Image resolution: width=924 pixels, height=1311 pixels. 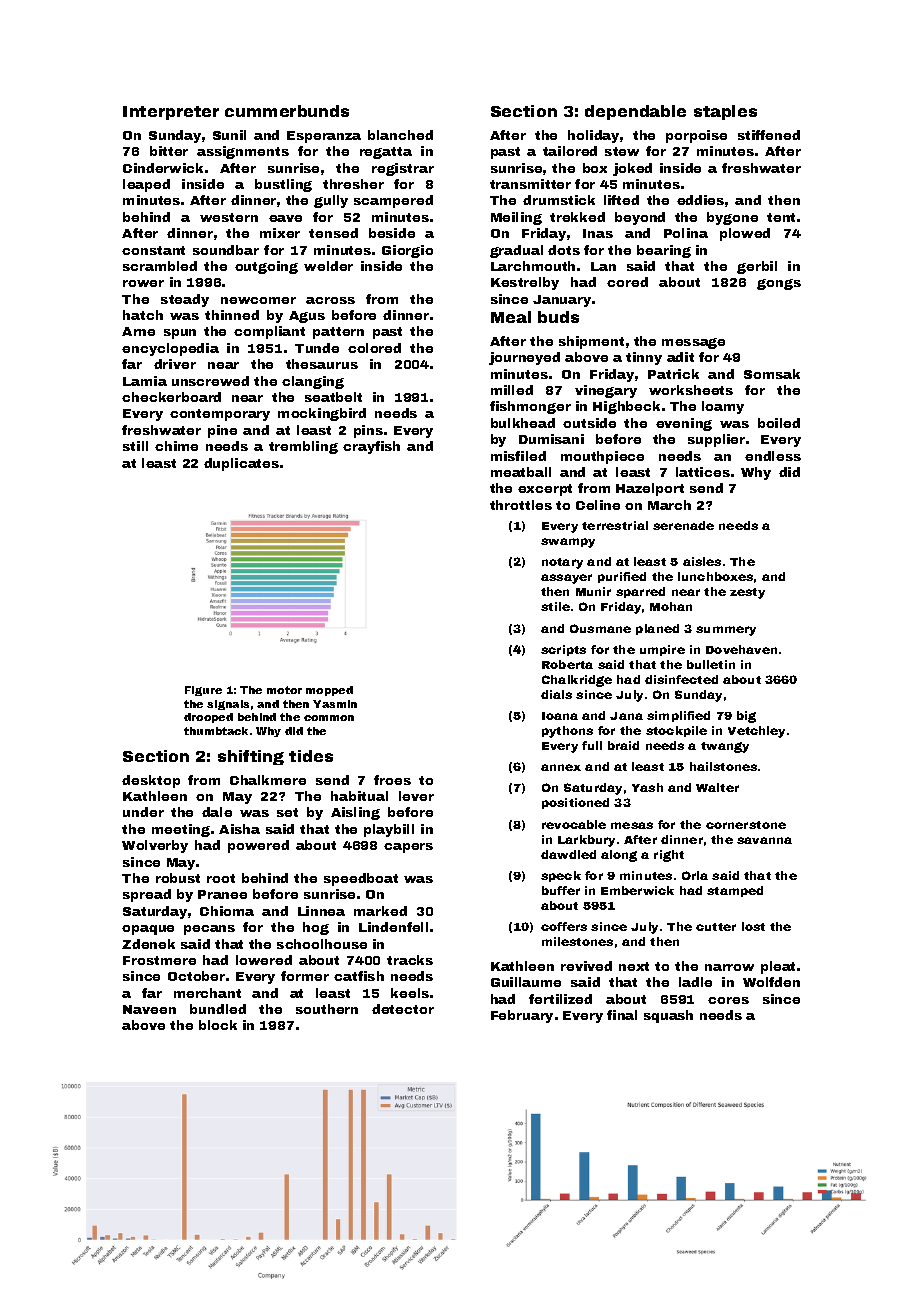 I want to click on squash, so click(x=668, y=1016).
